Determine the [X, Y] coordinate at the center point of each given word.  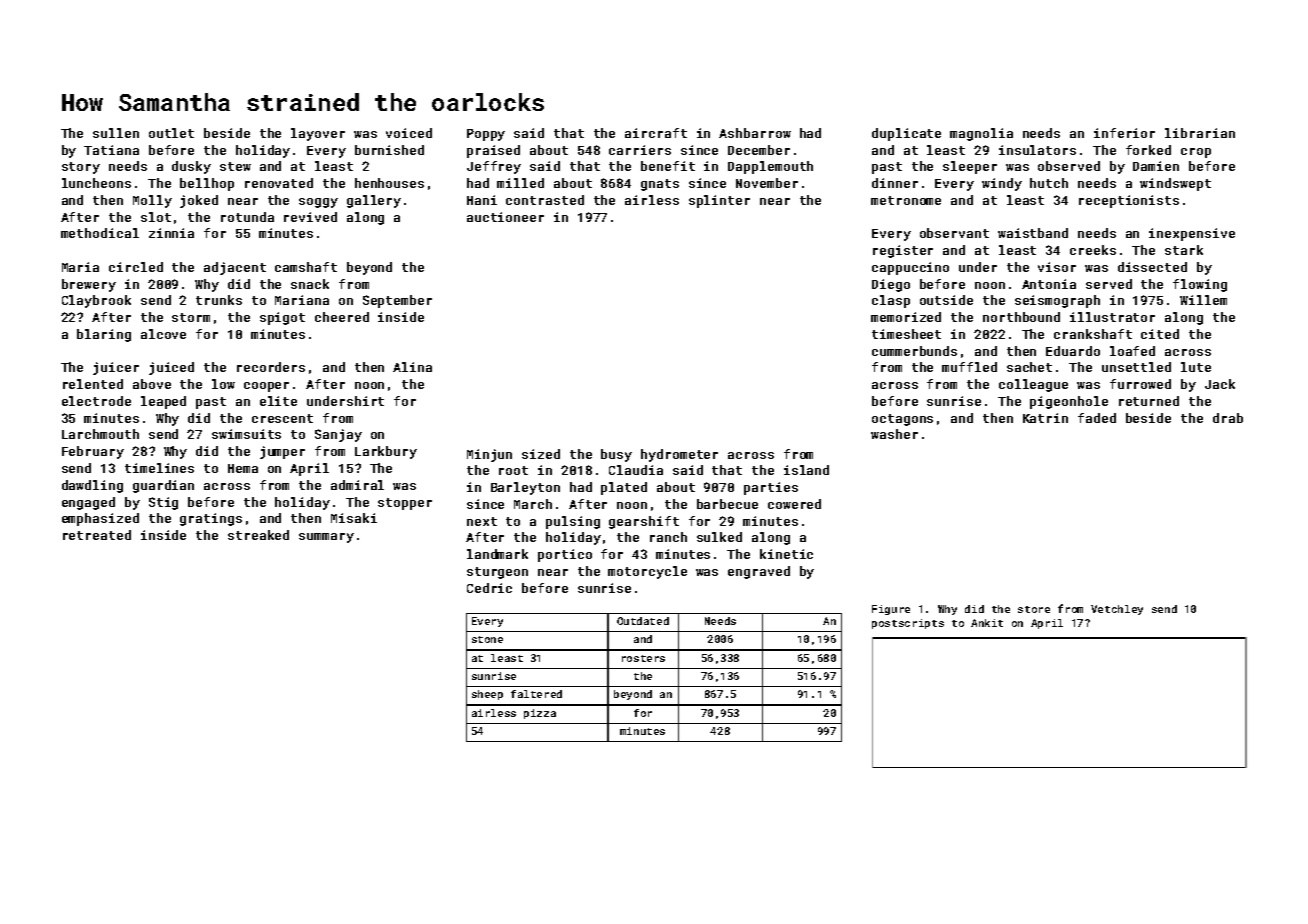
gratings [211, 519]
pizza [540, 714]
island [806, 470]
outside [946, 300]
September [397, 301]
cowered [794, 504]
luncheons [96, 183]
